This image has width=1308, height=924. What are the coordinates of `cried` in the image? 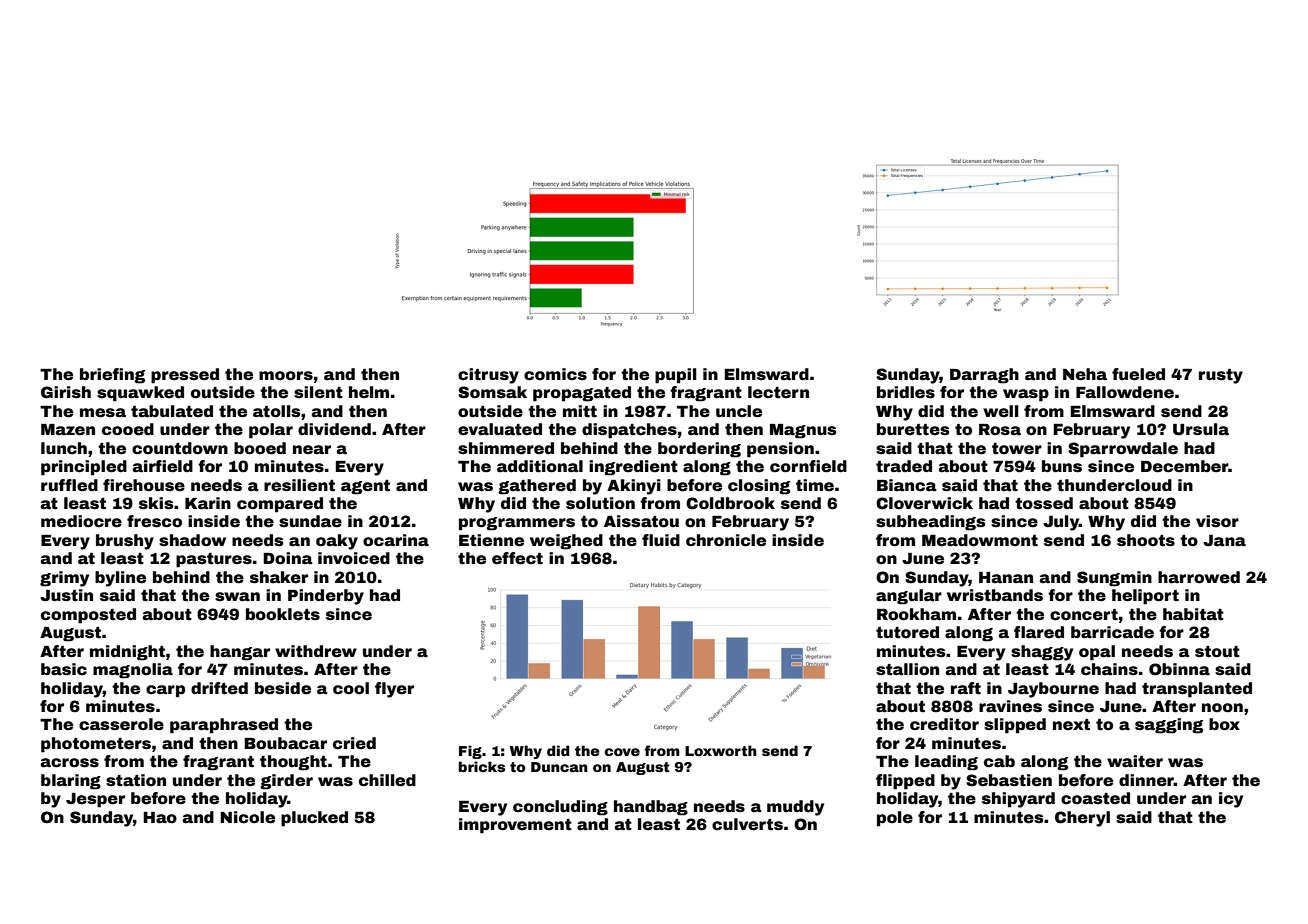 It's located at (354, 743).
